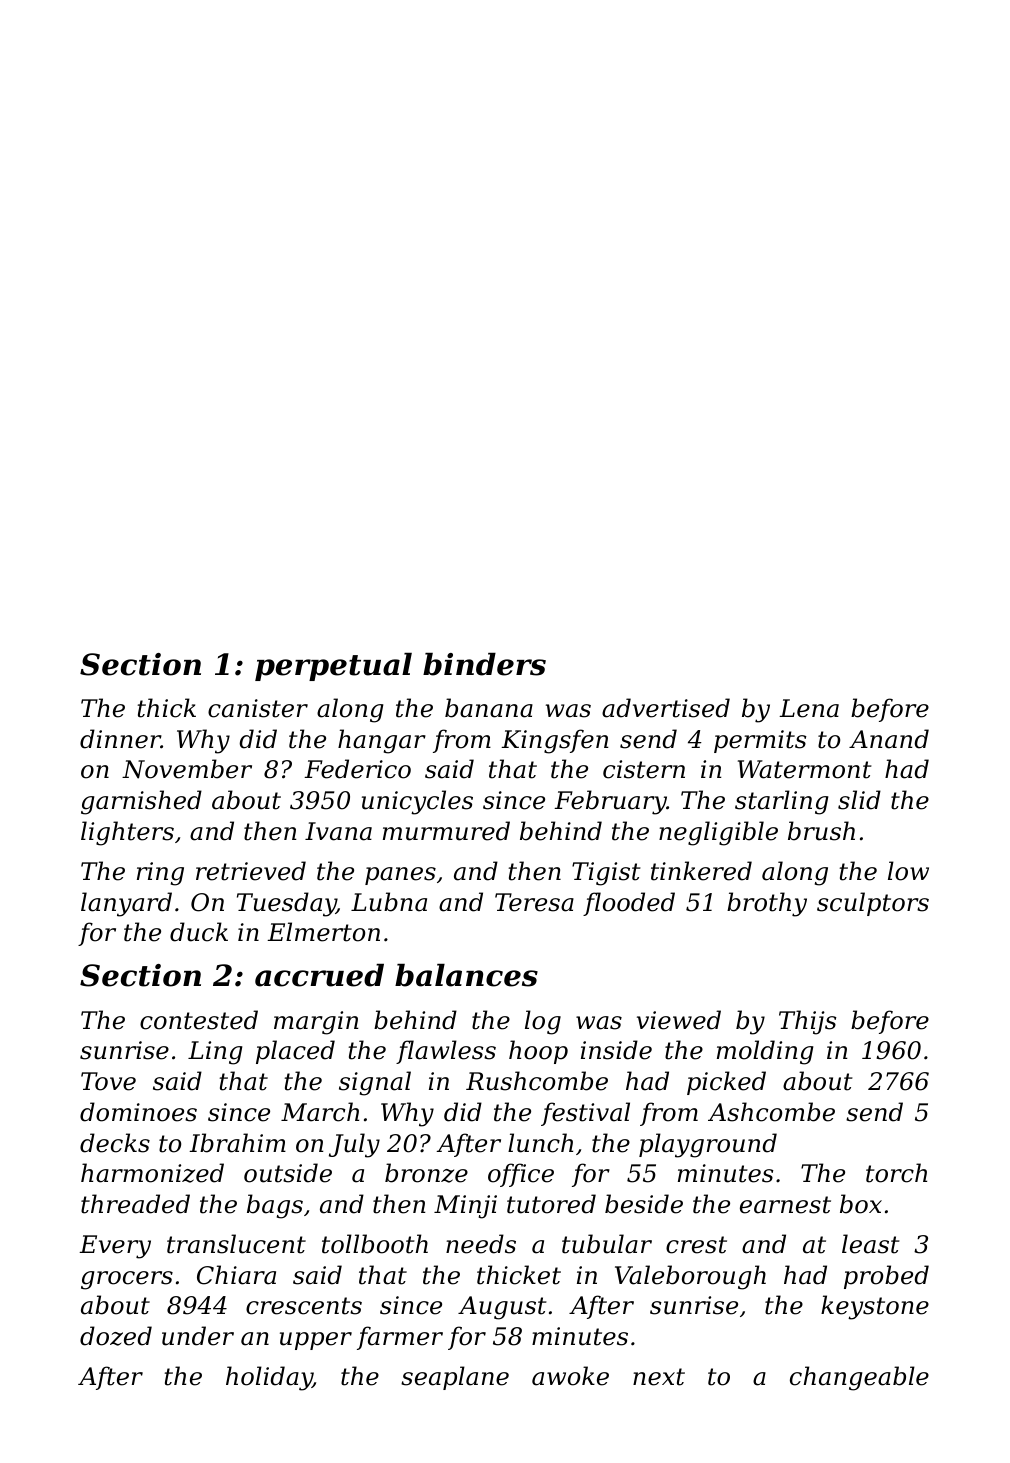 This image has height=1463, width=1010. What do you see at coordinates (333, 667) in the image?
I see `perpetual` at bounding box center [333, 667].
